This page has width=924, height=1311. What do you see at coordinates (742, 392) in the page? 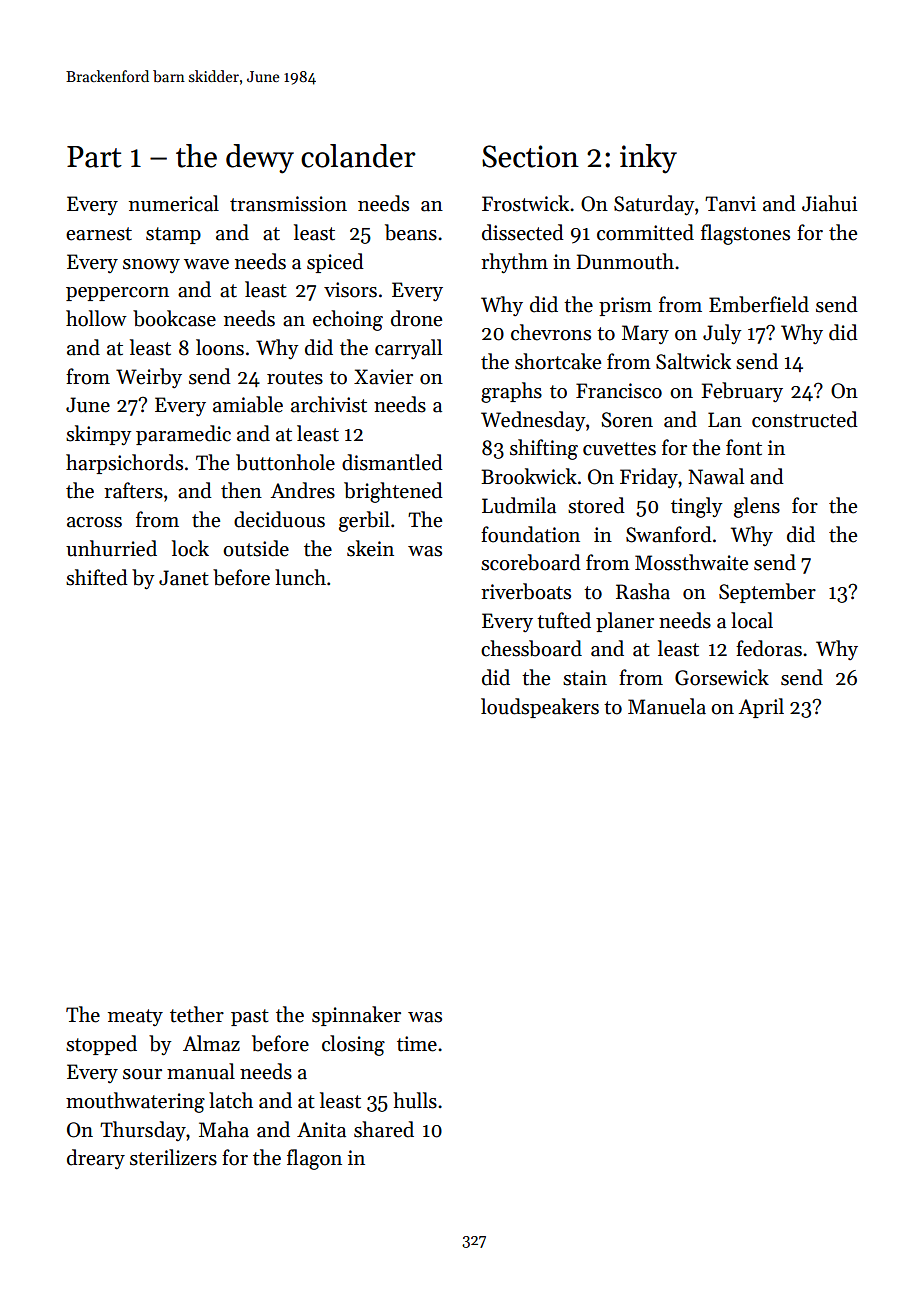
I see `February` at bounding box center [742, 392].
